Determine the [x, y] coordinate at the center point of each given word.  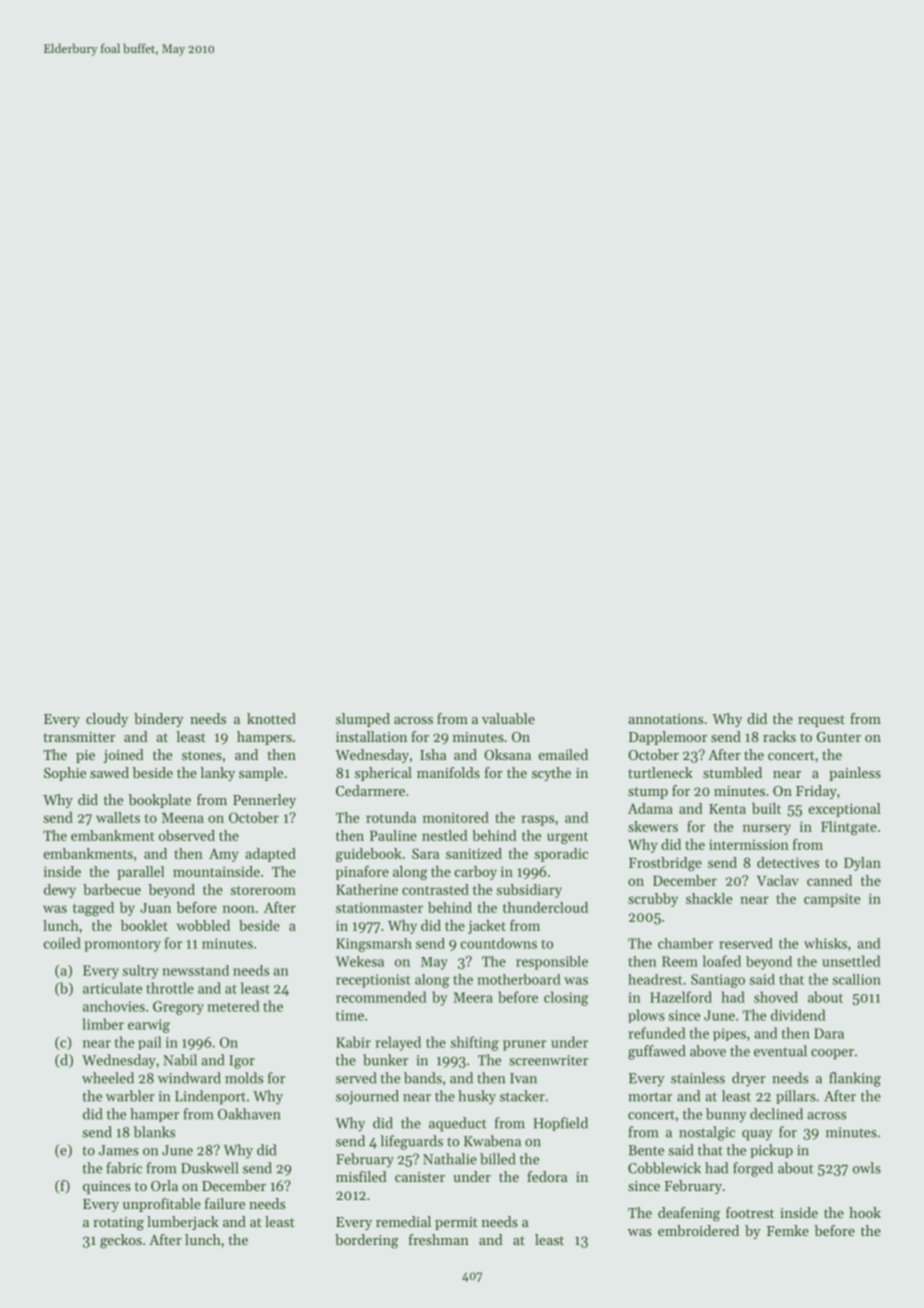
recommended [381, 997]
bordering [366, 1241]
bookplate [160, 801]
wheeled [108, 1078]
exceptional [844, 810]
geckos [121, 1241]
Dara [829, 1033]
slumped [363, 720]
